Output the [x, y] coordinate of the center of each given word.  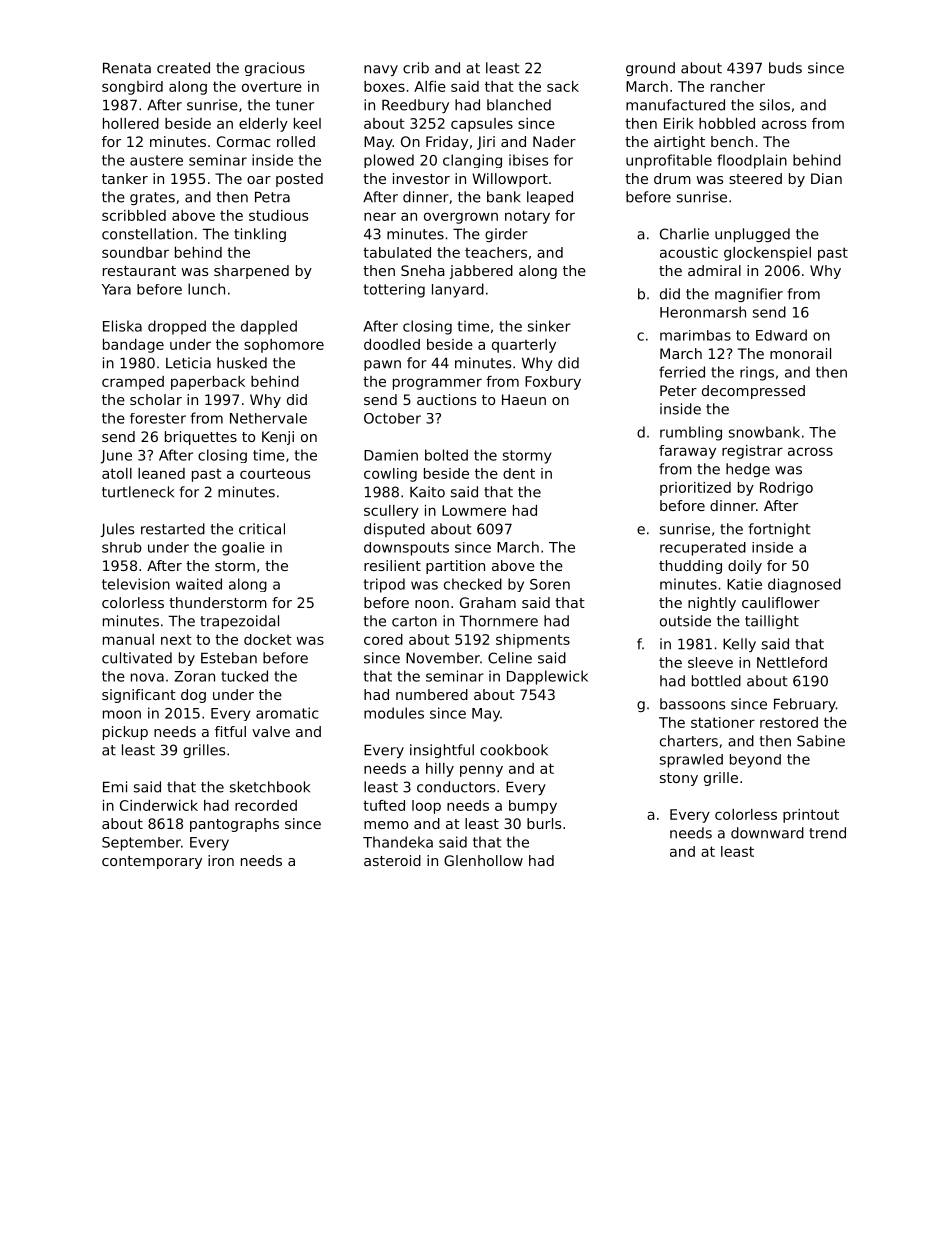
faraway [687, 452]
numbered [432, 694]
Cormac [243, 141]
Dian [826, 178]
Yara [116, 289]
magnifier [749, 295]
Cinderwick [159, 805]
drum [672, 178]
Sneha [423, 270]
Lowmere [474, 510]
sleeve [710, 662]
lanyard [458, 290]
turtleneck [138, 492]
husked [242, 363]
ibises [528, 160]
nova [147, 677]
